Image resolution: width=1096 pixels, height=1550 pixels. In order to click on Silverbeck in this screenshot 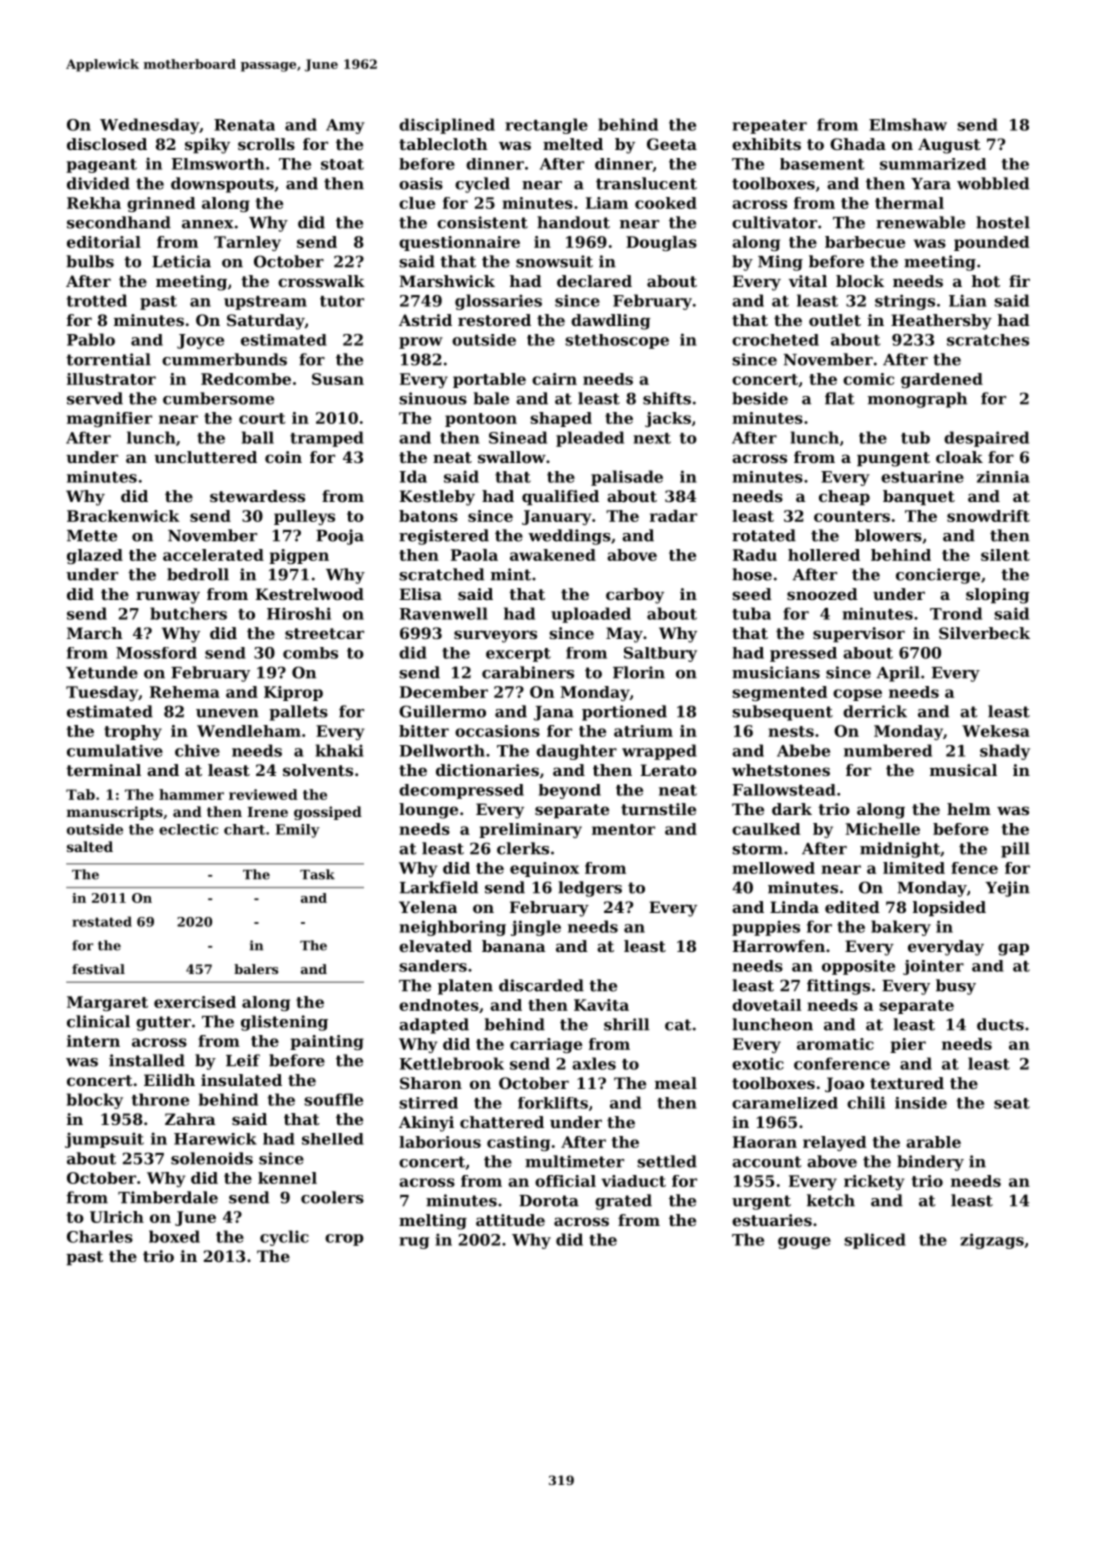, I will do `click(984, 633)`.
